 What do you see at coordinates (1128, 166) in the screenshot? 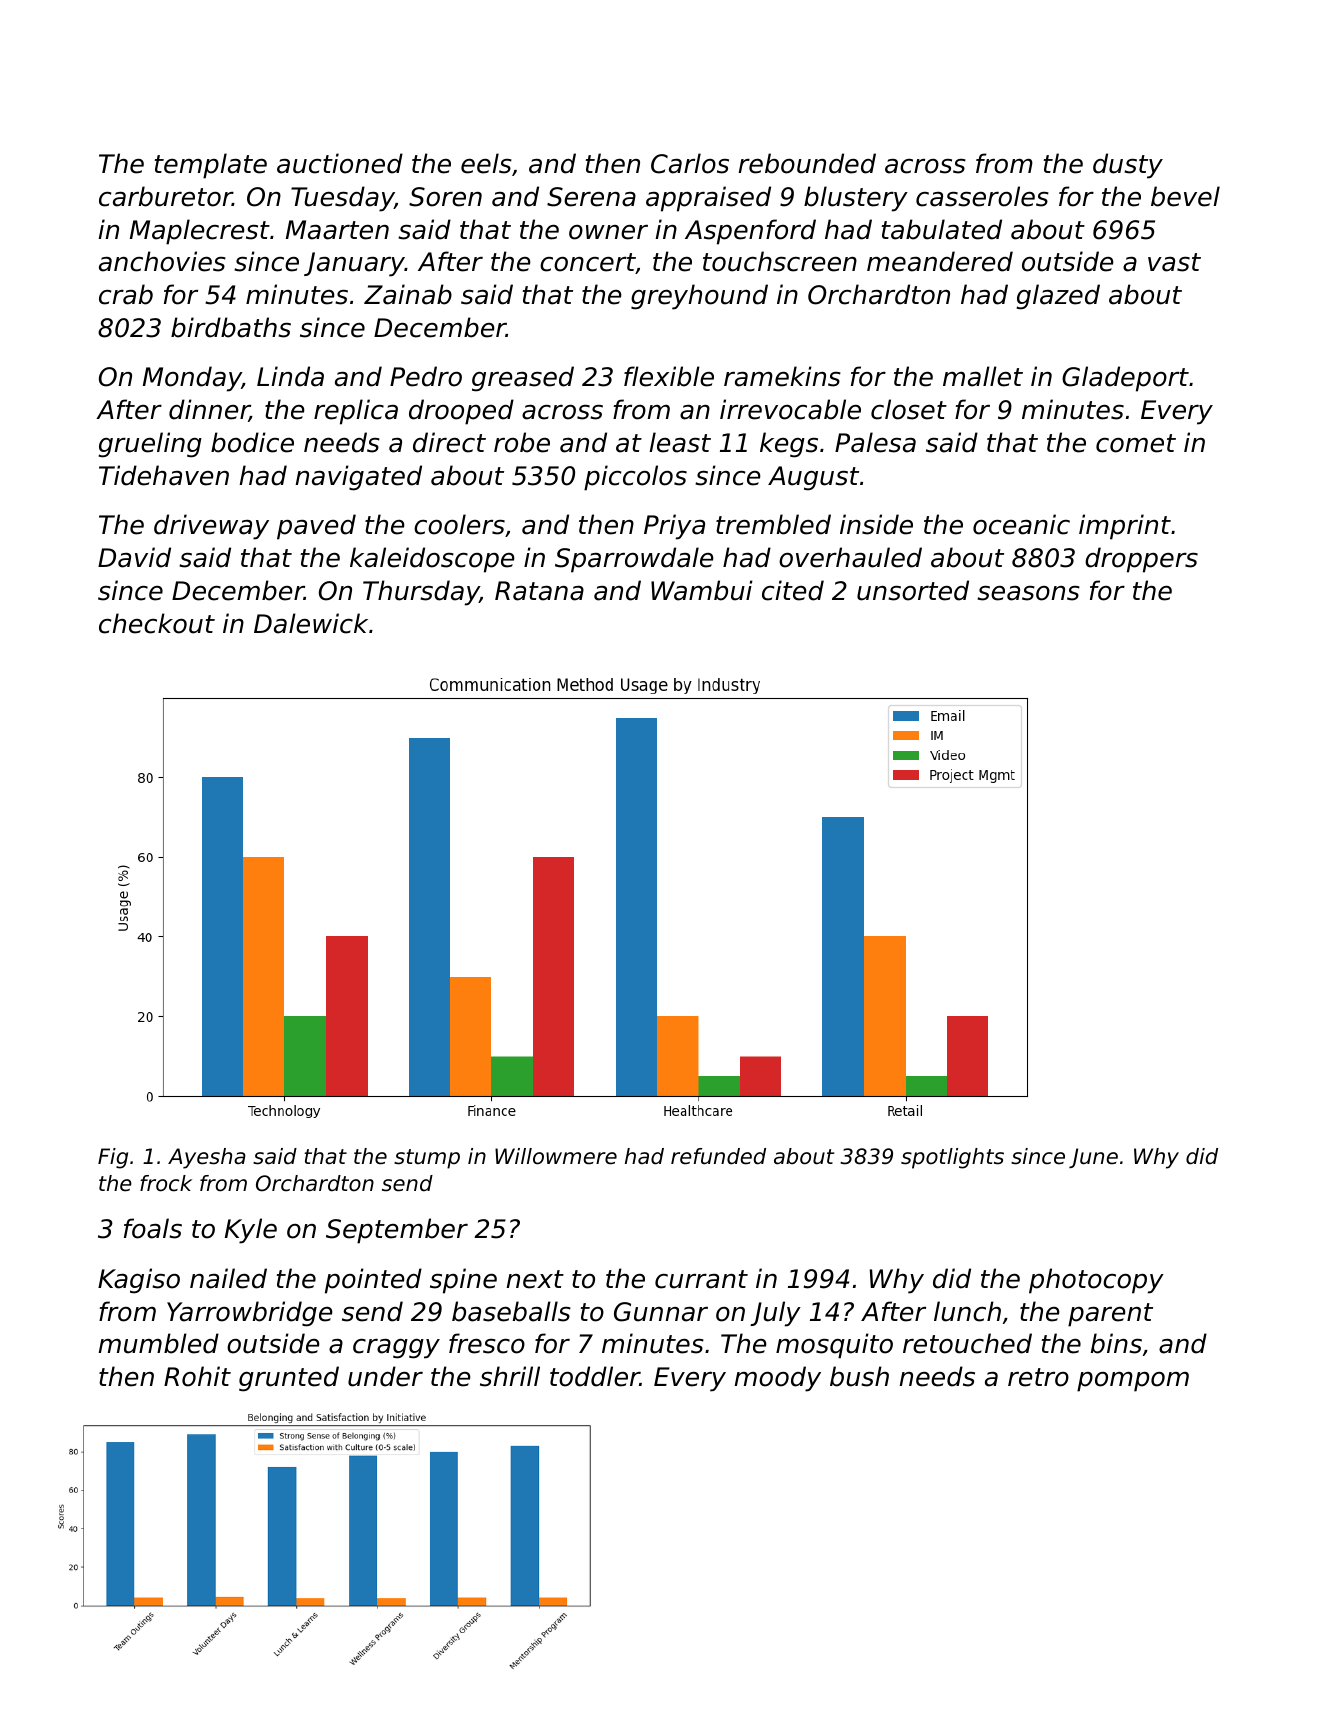
I see `dusty` at bounding box center [1128, 166].
